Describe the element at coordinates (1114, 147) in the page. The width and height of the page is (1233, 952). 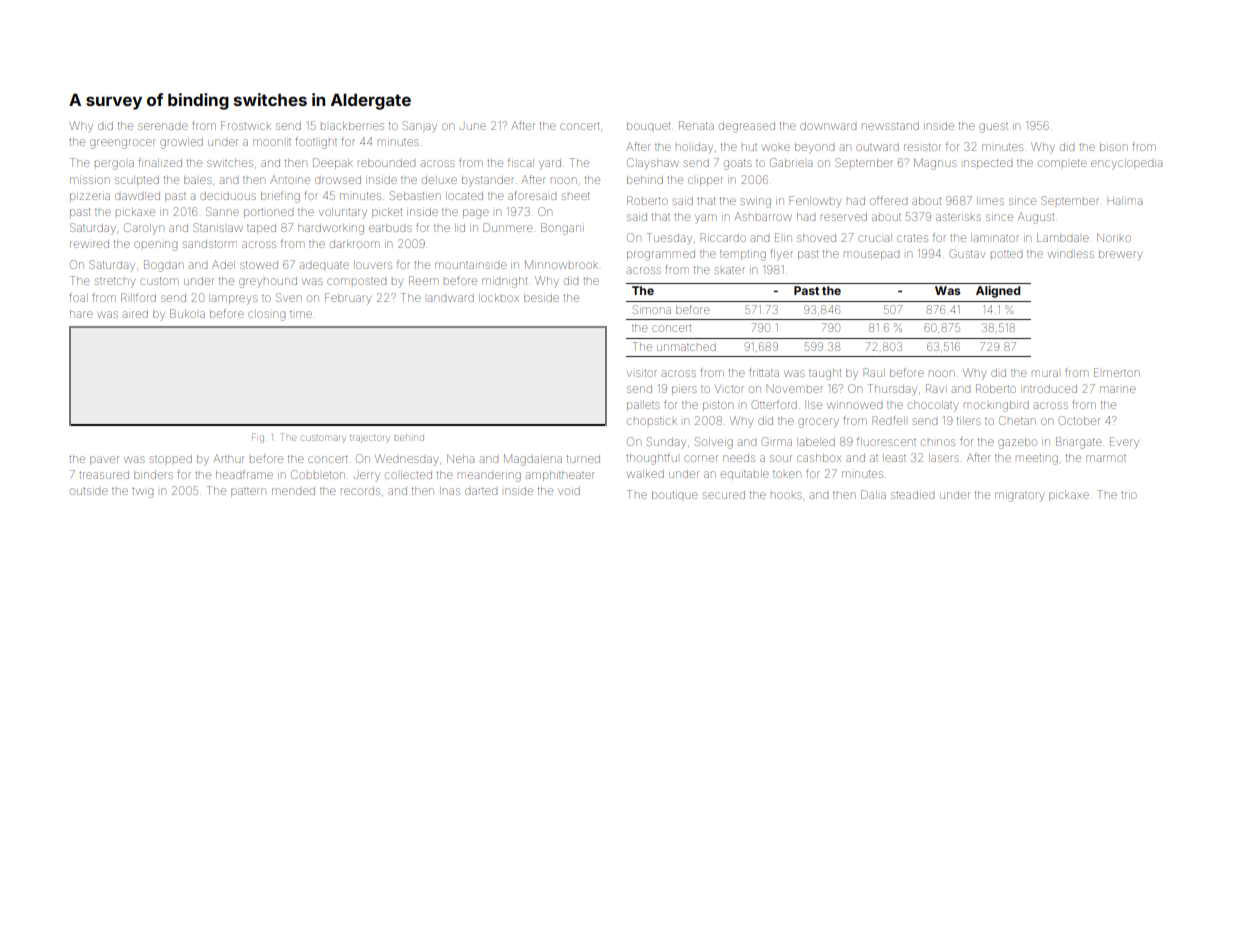
I see `bison` at that location.
